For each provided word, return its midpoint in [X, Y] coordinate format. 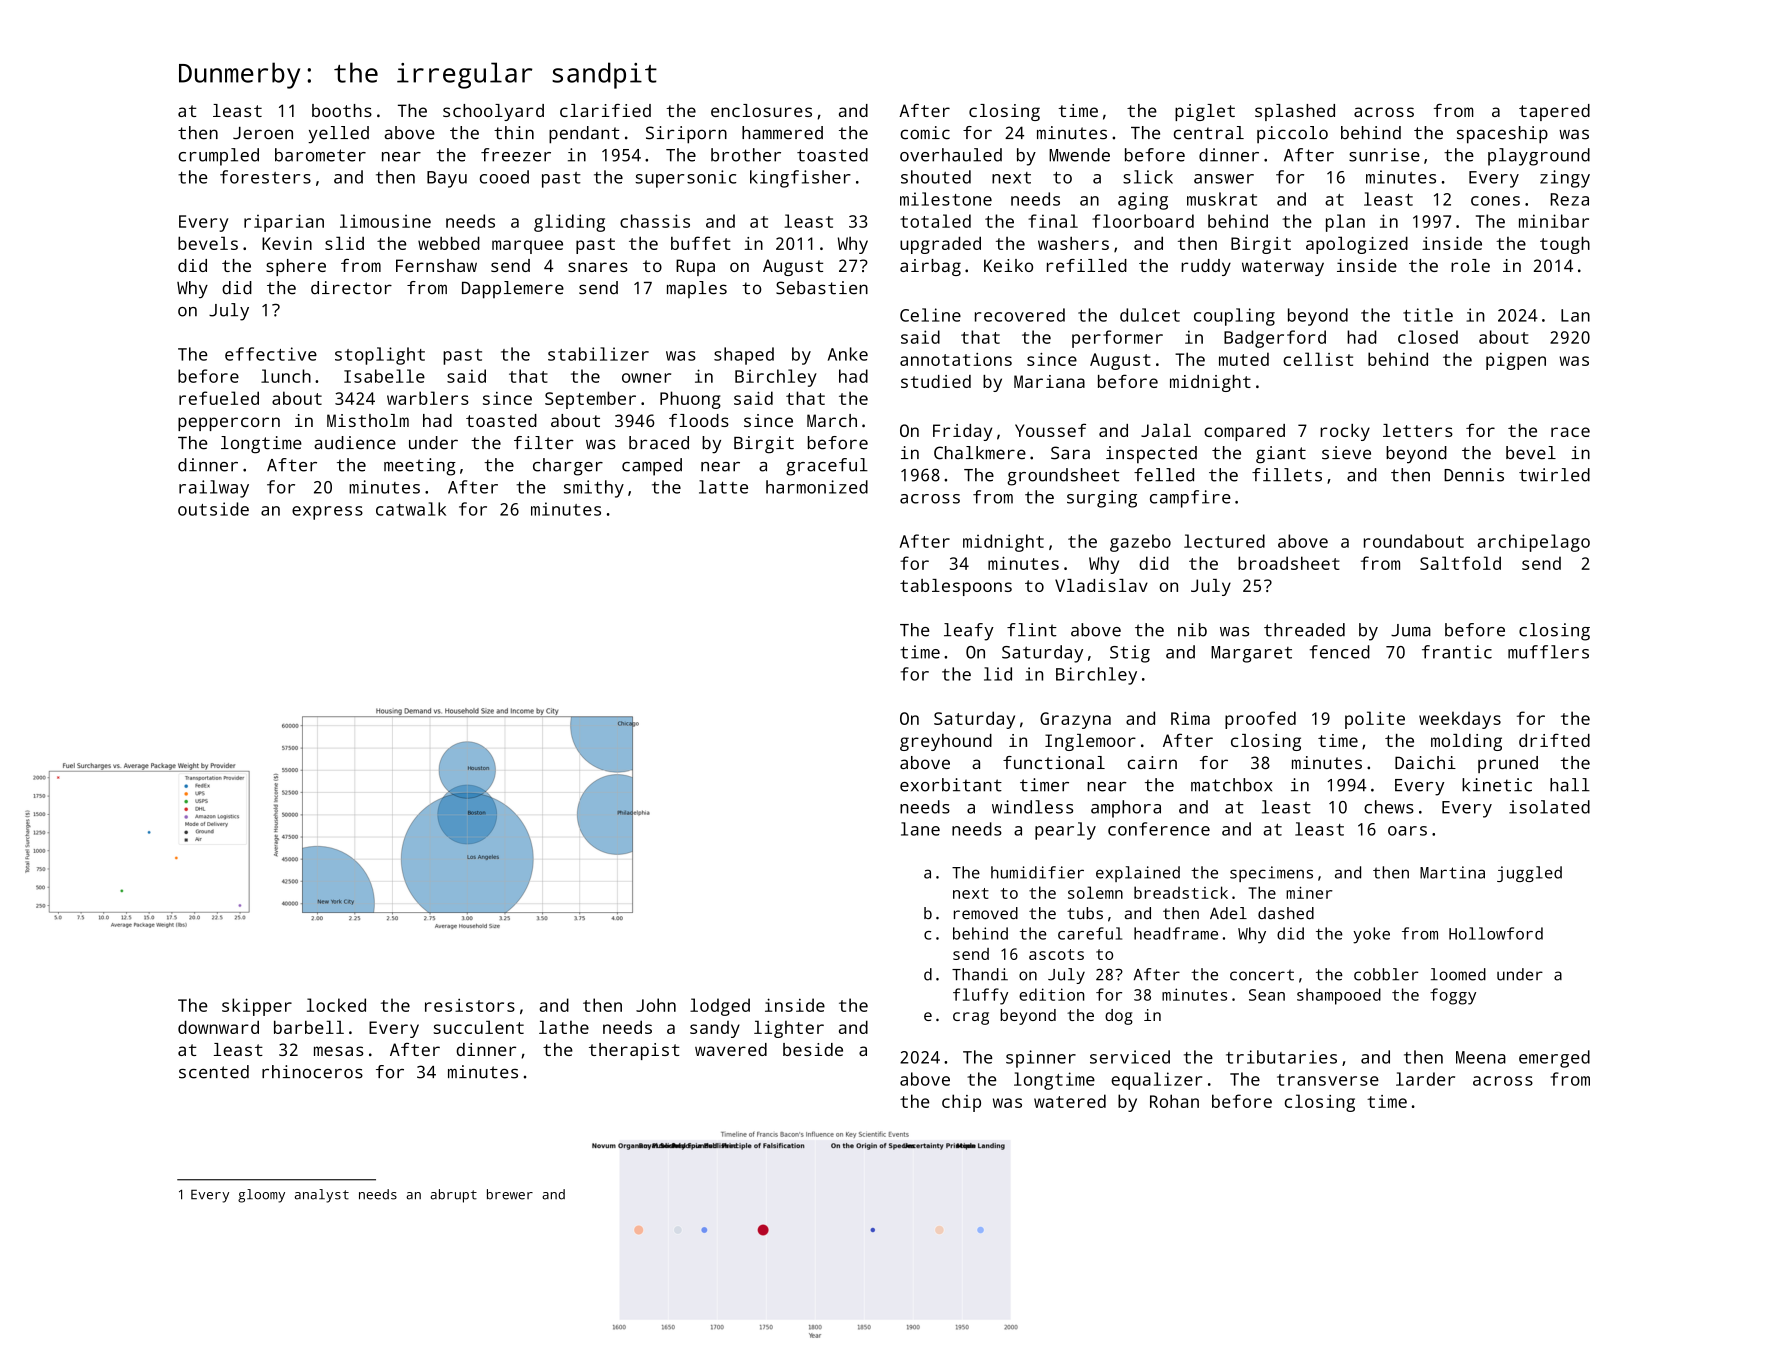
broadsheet [1289, 563]
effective [271, 354]
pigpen [1516, 361]
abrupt [453, 1196]
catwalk [411, 509]
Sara [1070, 453]
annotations [956, 359]
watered [1070, 1101]
